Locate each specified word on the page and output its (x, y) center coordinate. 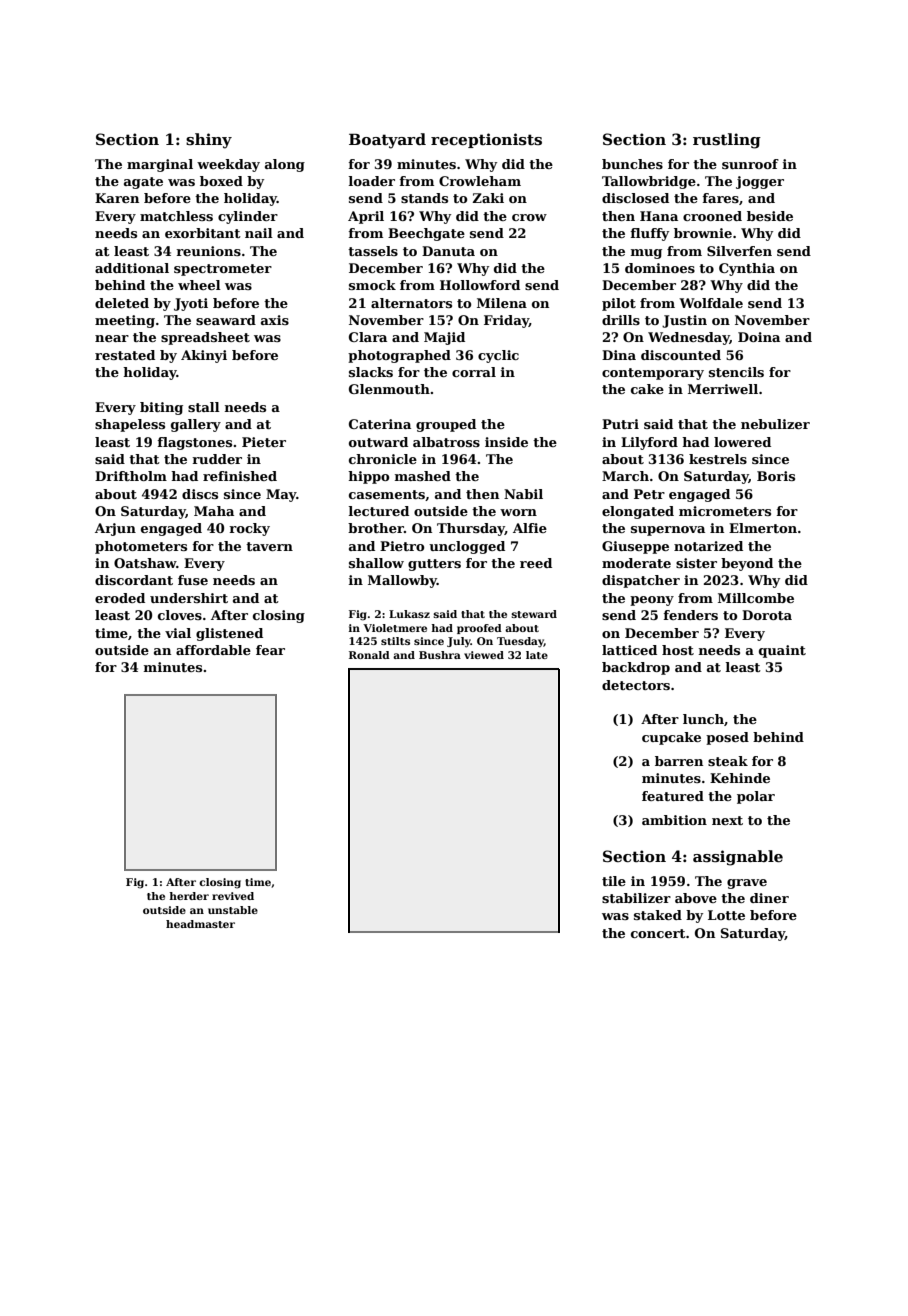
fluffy (650, 234)
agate (143, 183)
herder (189, 896)
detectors (636, 685)
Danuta (448, 251)
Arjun (115, 529)
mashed (423, 476)
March (625, 476)
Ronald (369, 655)
